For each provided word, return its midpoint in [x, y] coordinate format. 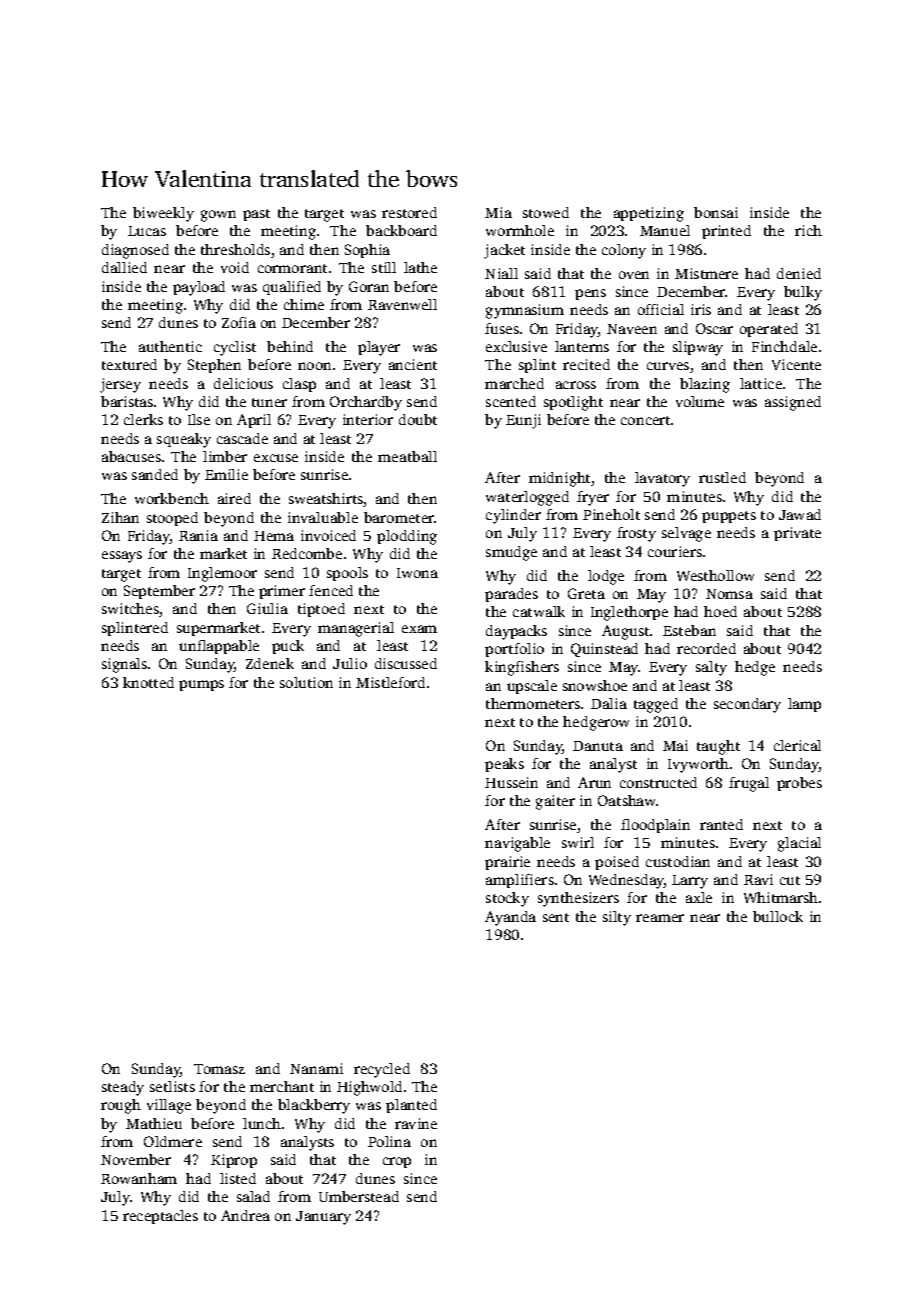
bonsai [716, 212]
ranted [721, 824]
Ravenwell [402, 304]
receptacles [160, 1217]
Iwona [417, 573]
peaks [504, 765]
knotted [148, 682]
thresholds [235, 249]
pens [590, 294]
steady [123, 1088]
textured [129, 364]
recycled [382, 1070]
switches [130, 608]
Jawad [800, 514]
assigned [793, 403]
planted [411, 1106]
